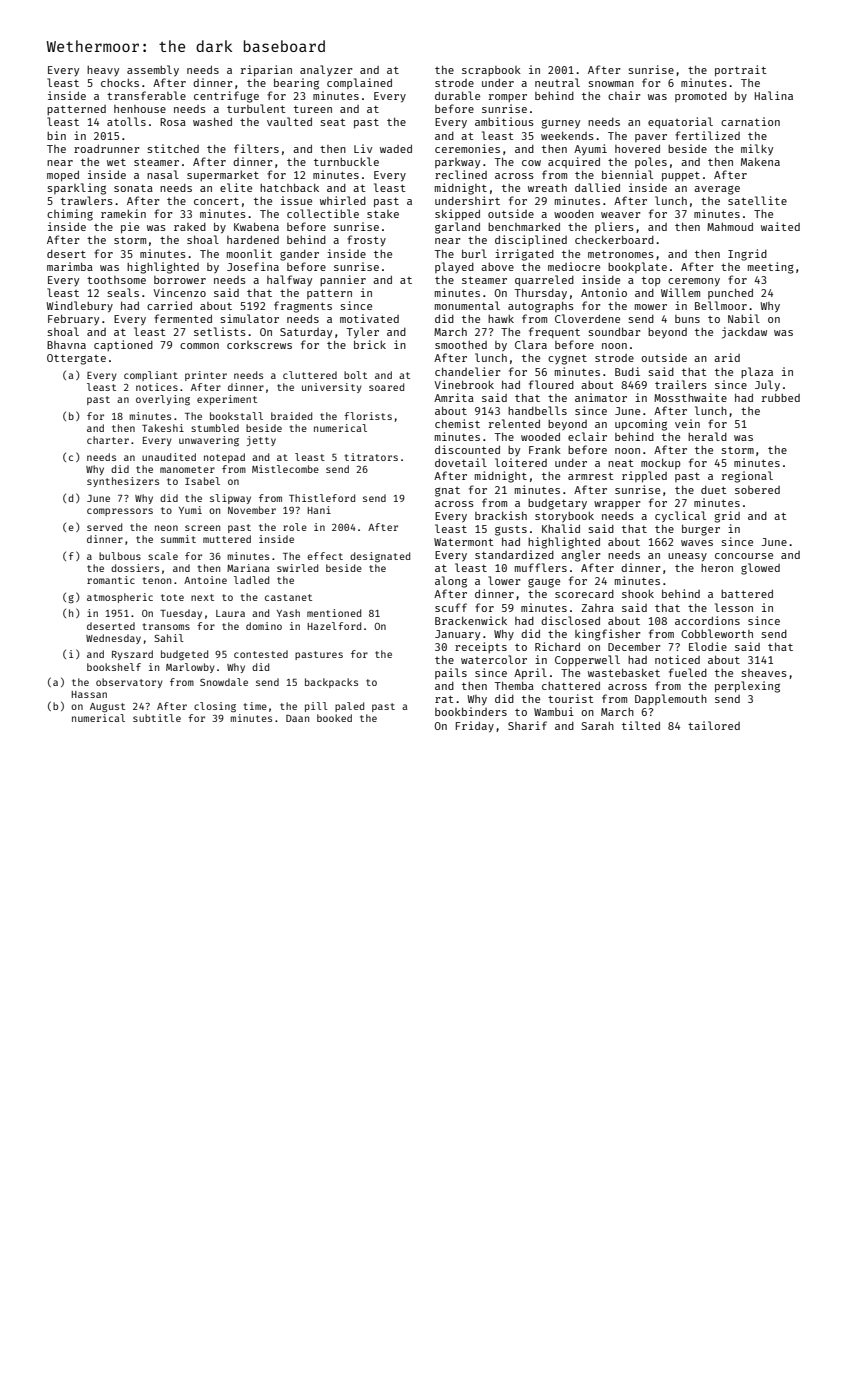 The height and width of the document is (1400, 849). I want to click on florists, so click(368, 416).
